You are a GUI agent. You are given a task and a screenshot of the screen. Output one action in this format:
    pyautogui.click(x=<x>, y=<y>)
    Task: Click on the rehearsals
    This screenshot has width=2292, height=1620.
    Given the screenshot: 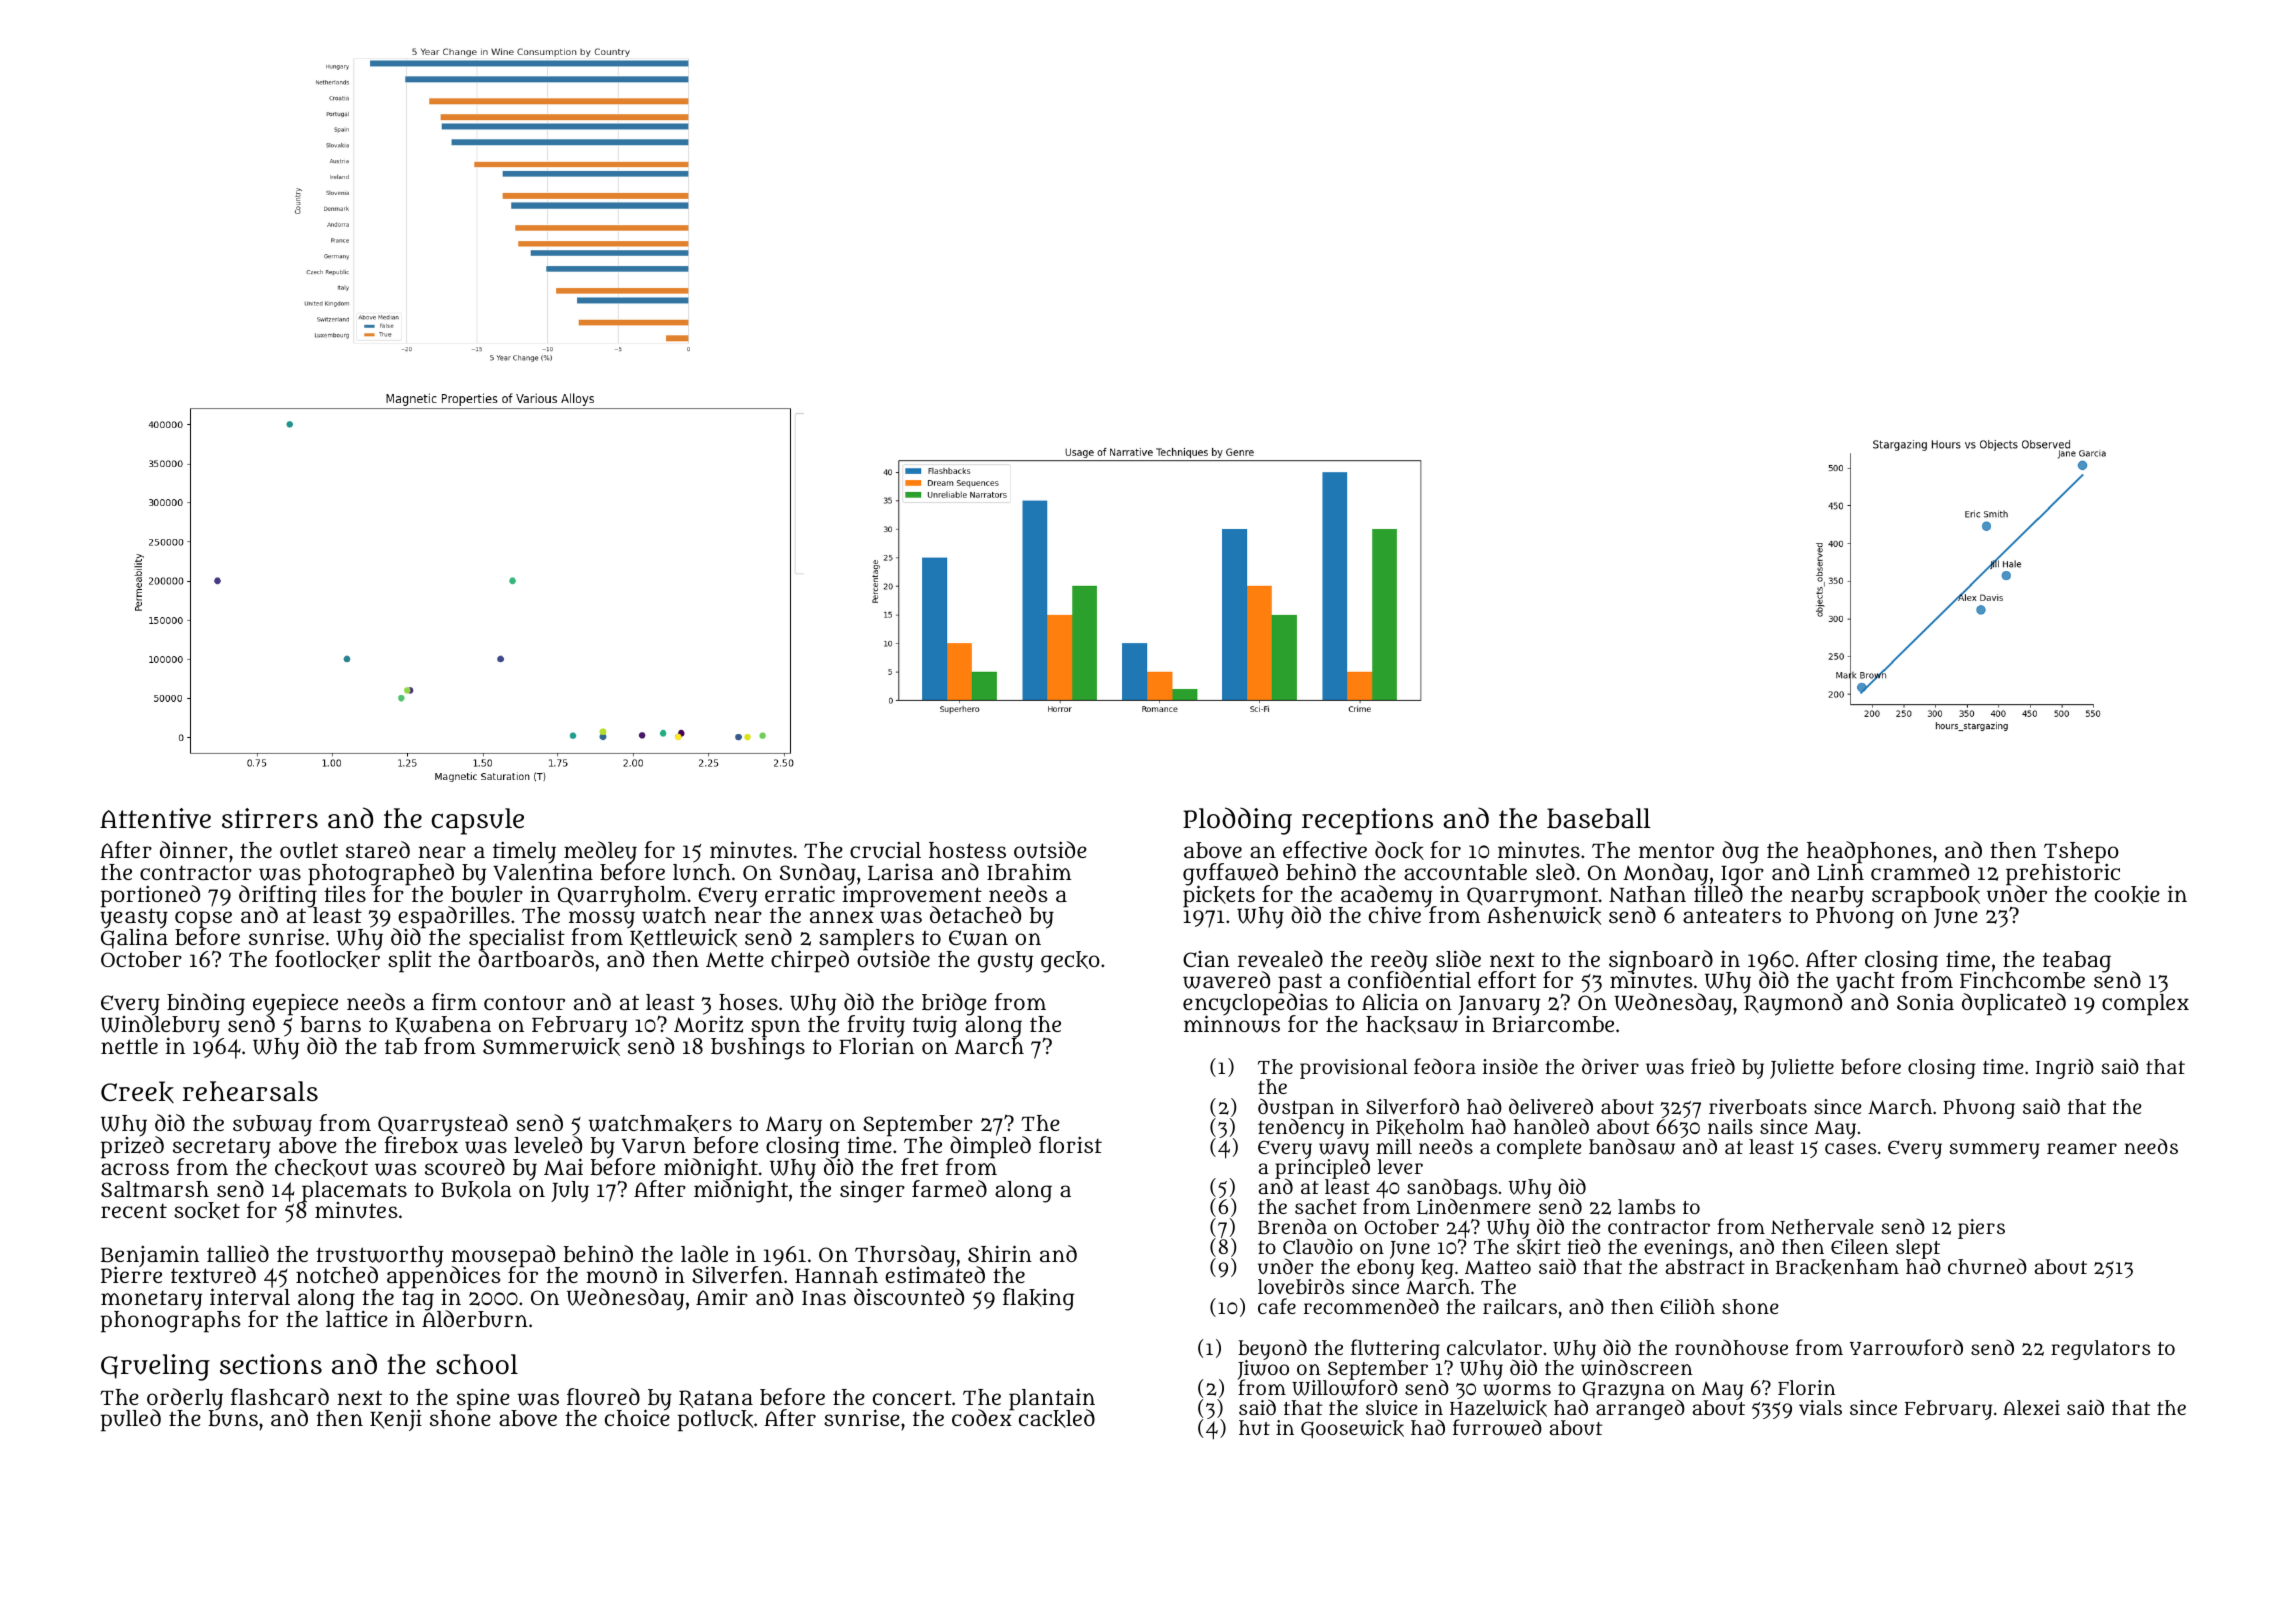 What is the action you would take?
    pyautogui.click(x=250, y=1091)
